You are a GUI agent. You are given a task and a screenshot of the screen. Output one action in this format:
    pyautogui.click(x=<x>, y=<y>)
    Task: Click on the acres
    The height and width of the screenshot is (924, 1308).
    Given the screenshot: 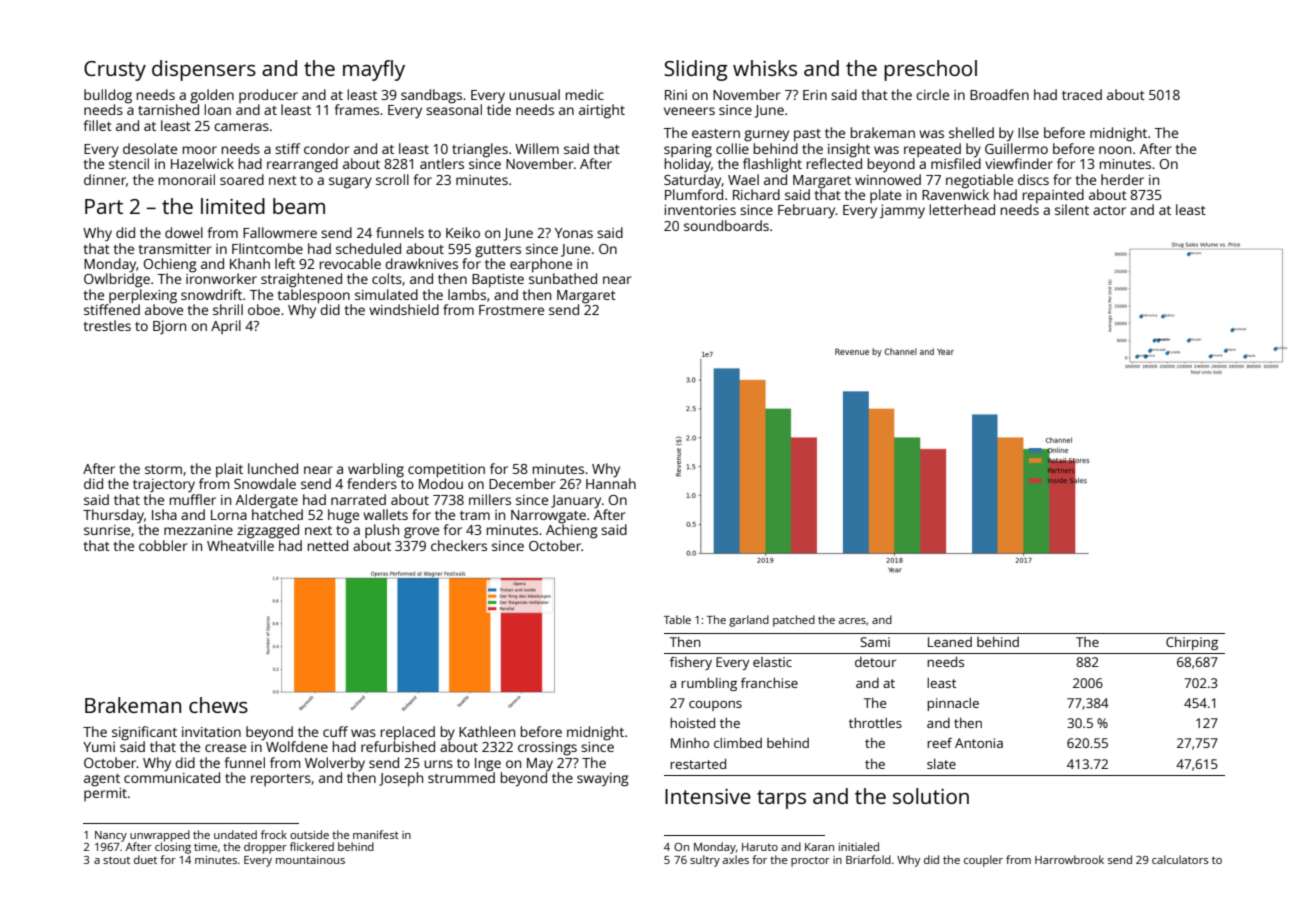 What is the action you would take?
    pyautogui.click(x=852, y=621)
